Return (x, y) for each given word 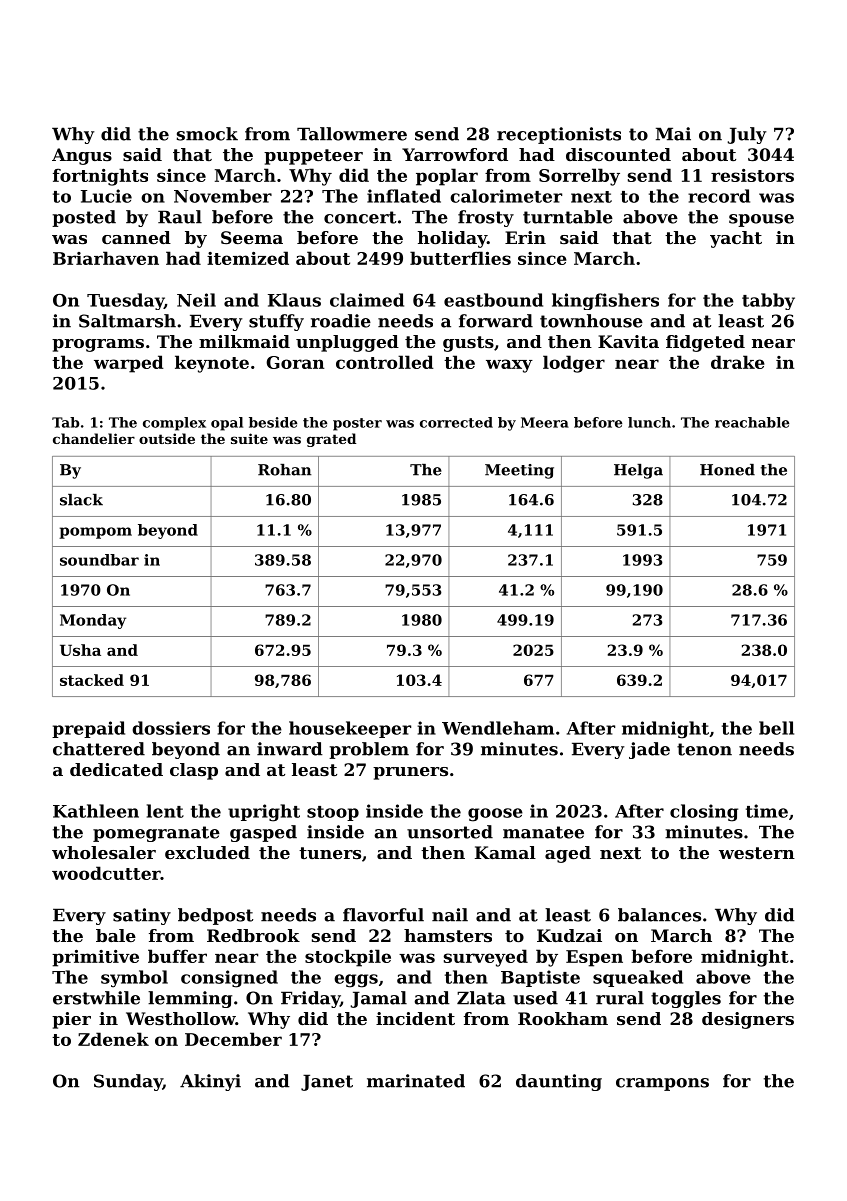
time (767, 811)
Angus (82, 156)
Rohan (285, 470)
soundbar (99, 560)
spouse (761, 220)
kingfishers (605, 301)
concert (360, 217)
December (233, 1039)
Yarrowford (455, 154)
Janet (327, 1082)
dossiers (171, 728)
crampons (662, 1084)
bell (776, 728)
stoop (333, 813)
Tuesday (125, 301)
